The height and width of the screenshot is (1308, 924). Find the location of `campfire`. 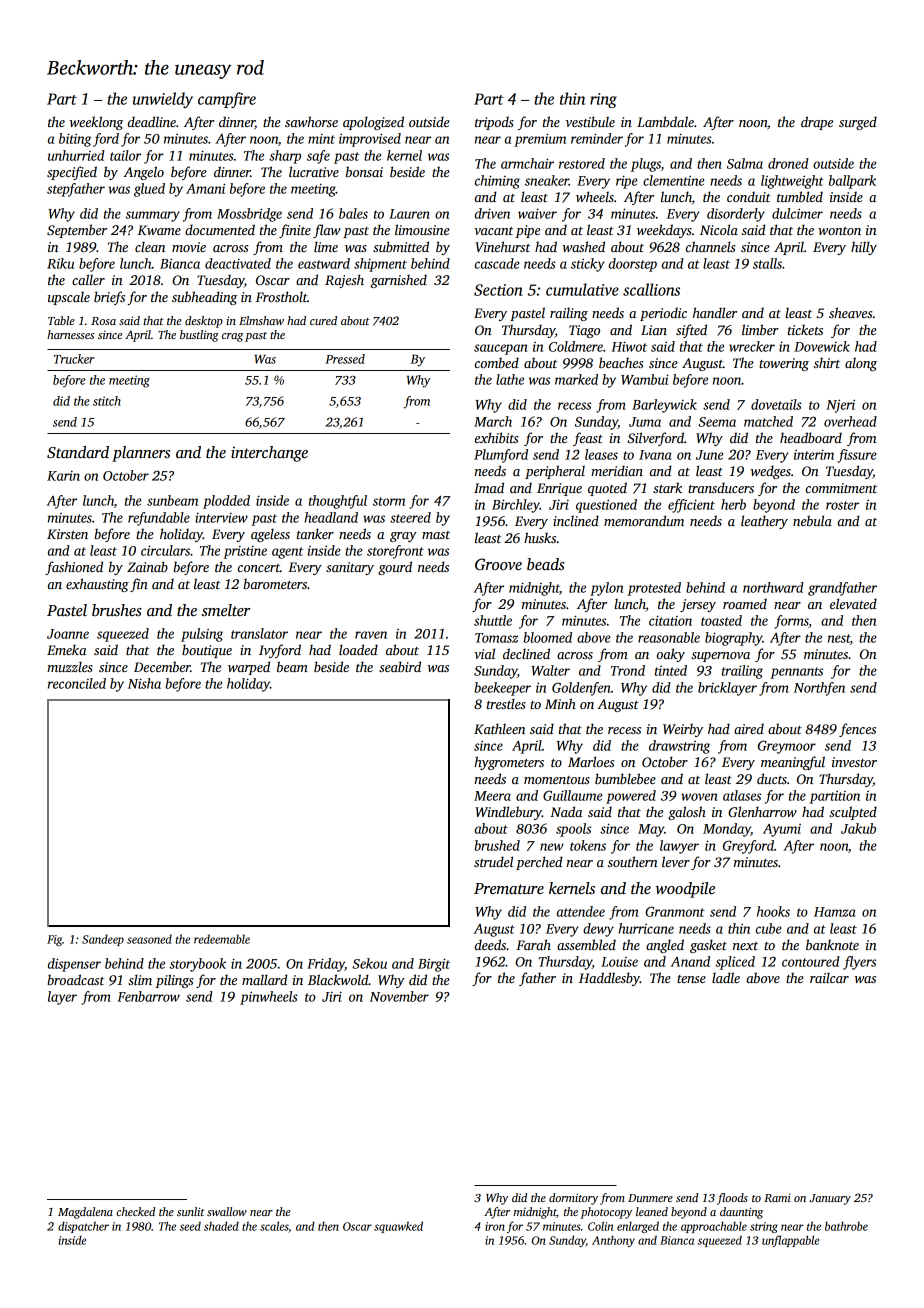

campfire is located at coordinates (227, 100).
